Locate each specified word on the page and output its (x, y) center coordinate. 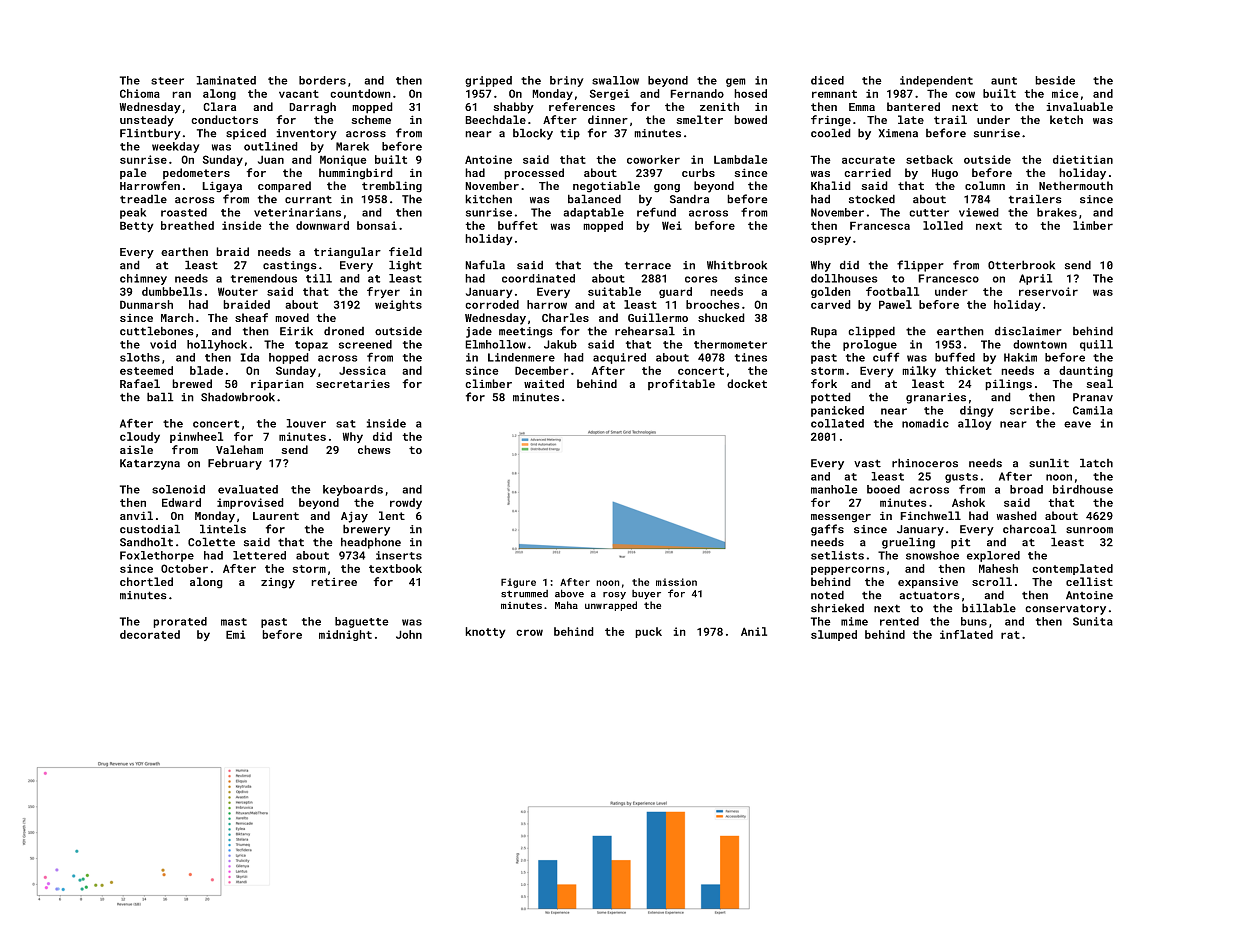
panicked (837, 411)
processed (534, 174)
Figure (518, 583)
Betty (137, 227)
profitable (681, 384)
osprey (831, 240)
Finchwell (930, 515)
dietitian (1083, 159)
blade (206, 370)
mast (234, 622)
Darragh (312, 108)
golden (831, 292)
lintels (223, 529)
